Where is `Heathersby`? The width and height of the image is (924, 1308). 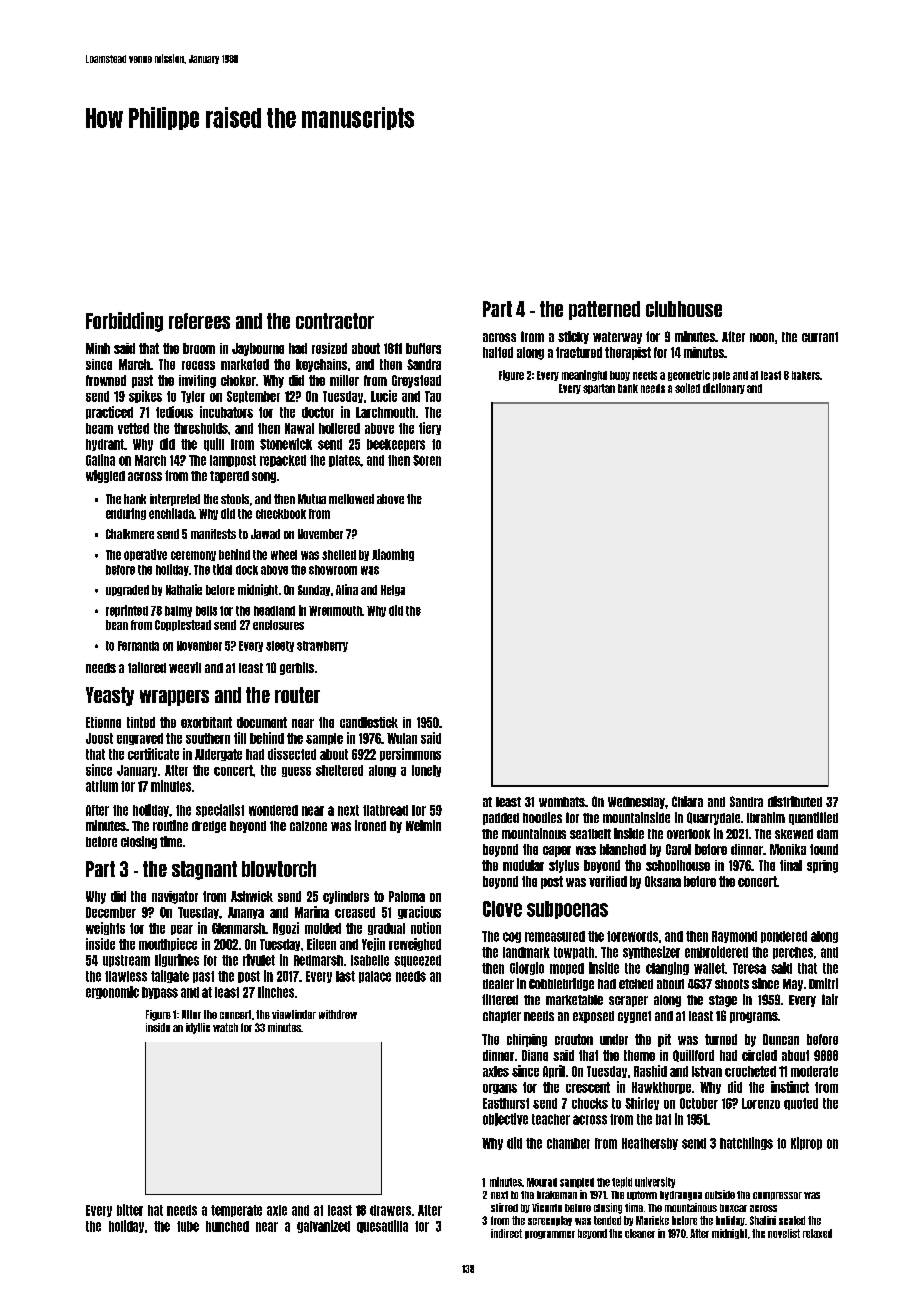 Heathersby is located at coordinates (650, 1144).
